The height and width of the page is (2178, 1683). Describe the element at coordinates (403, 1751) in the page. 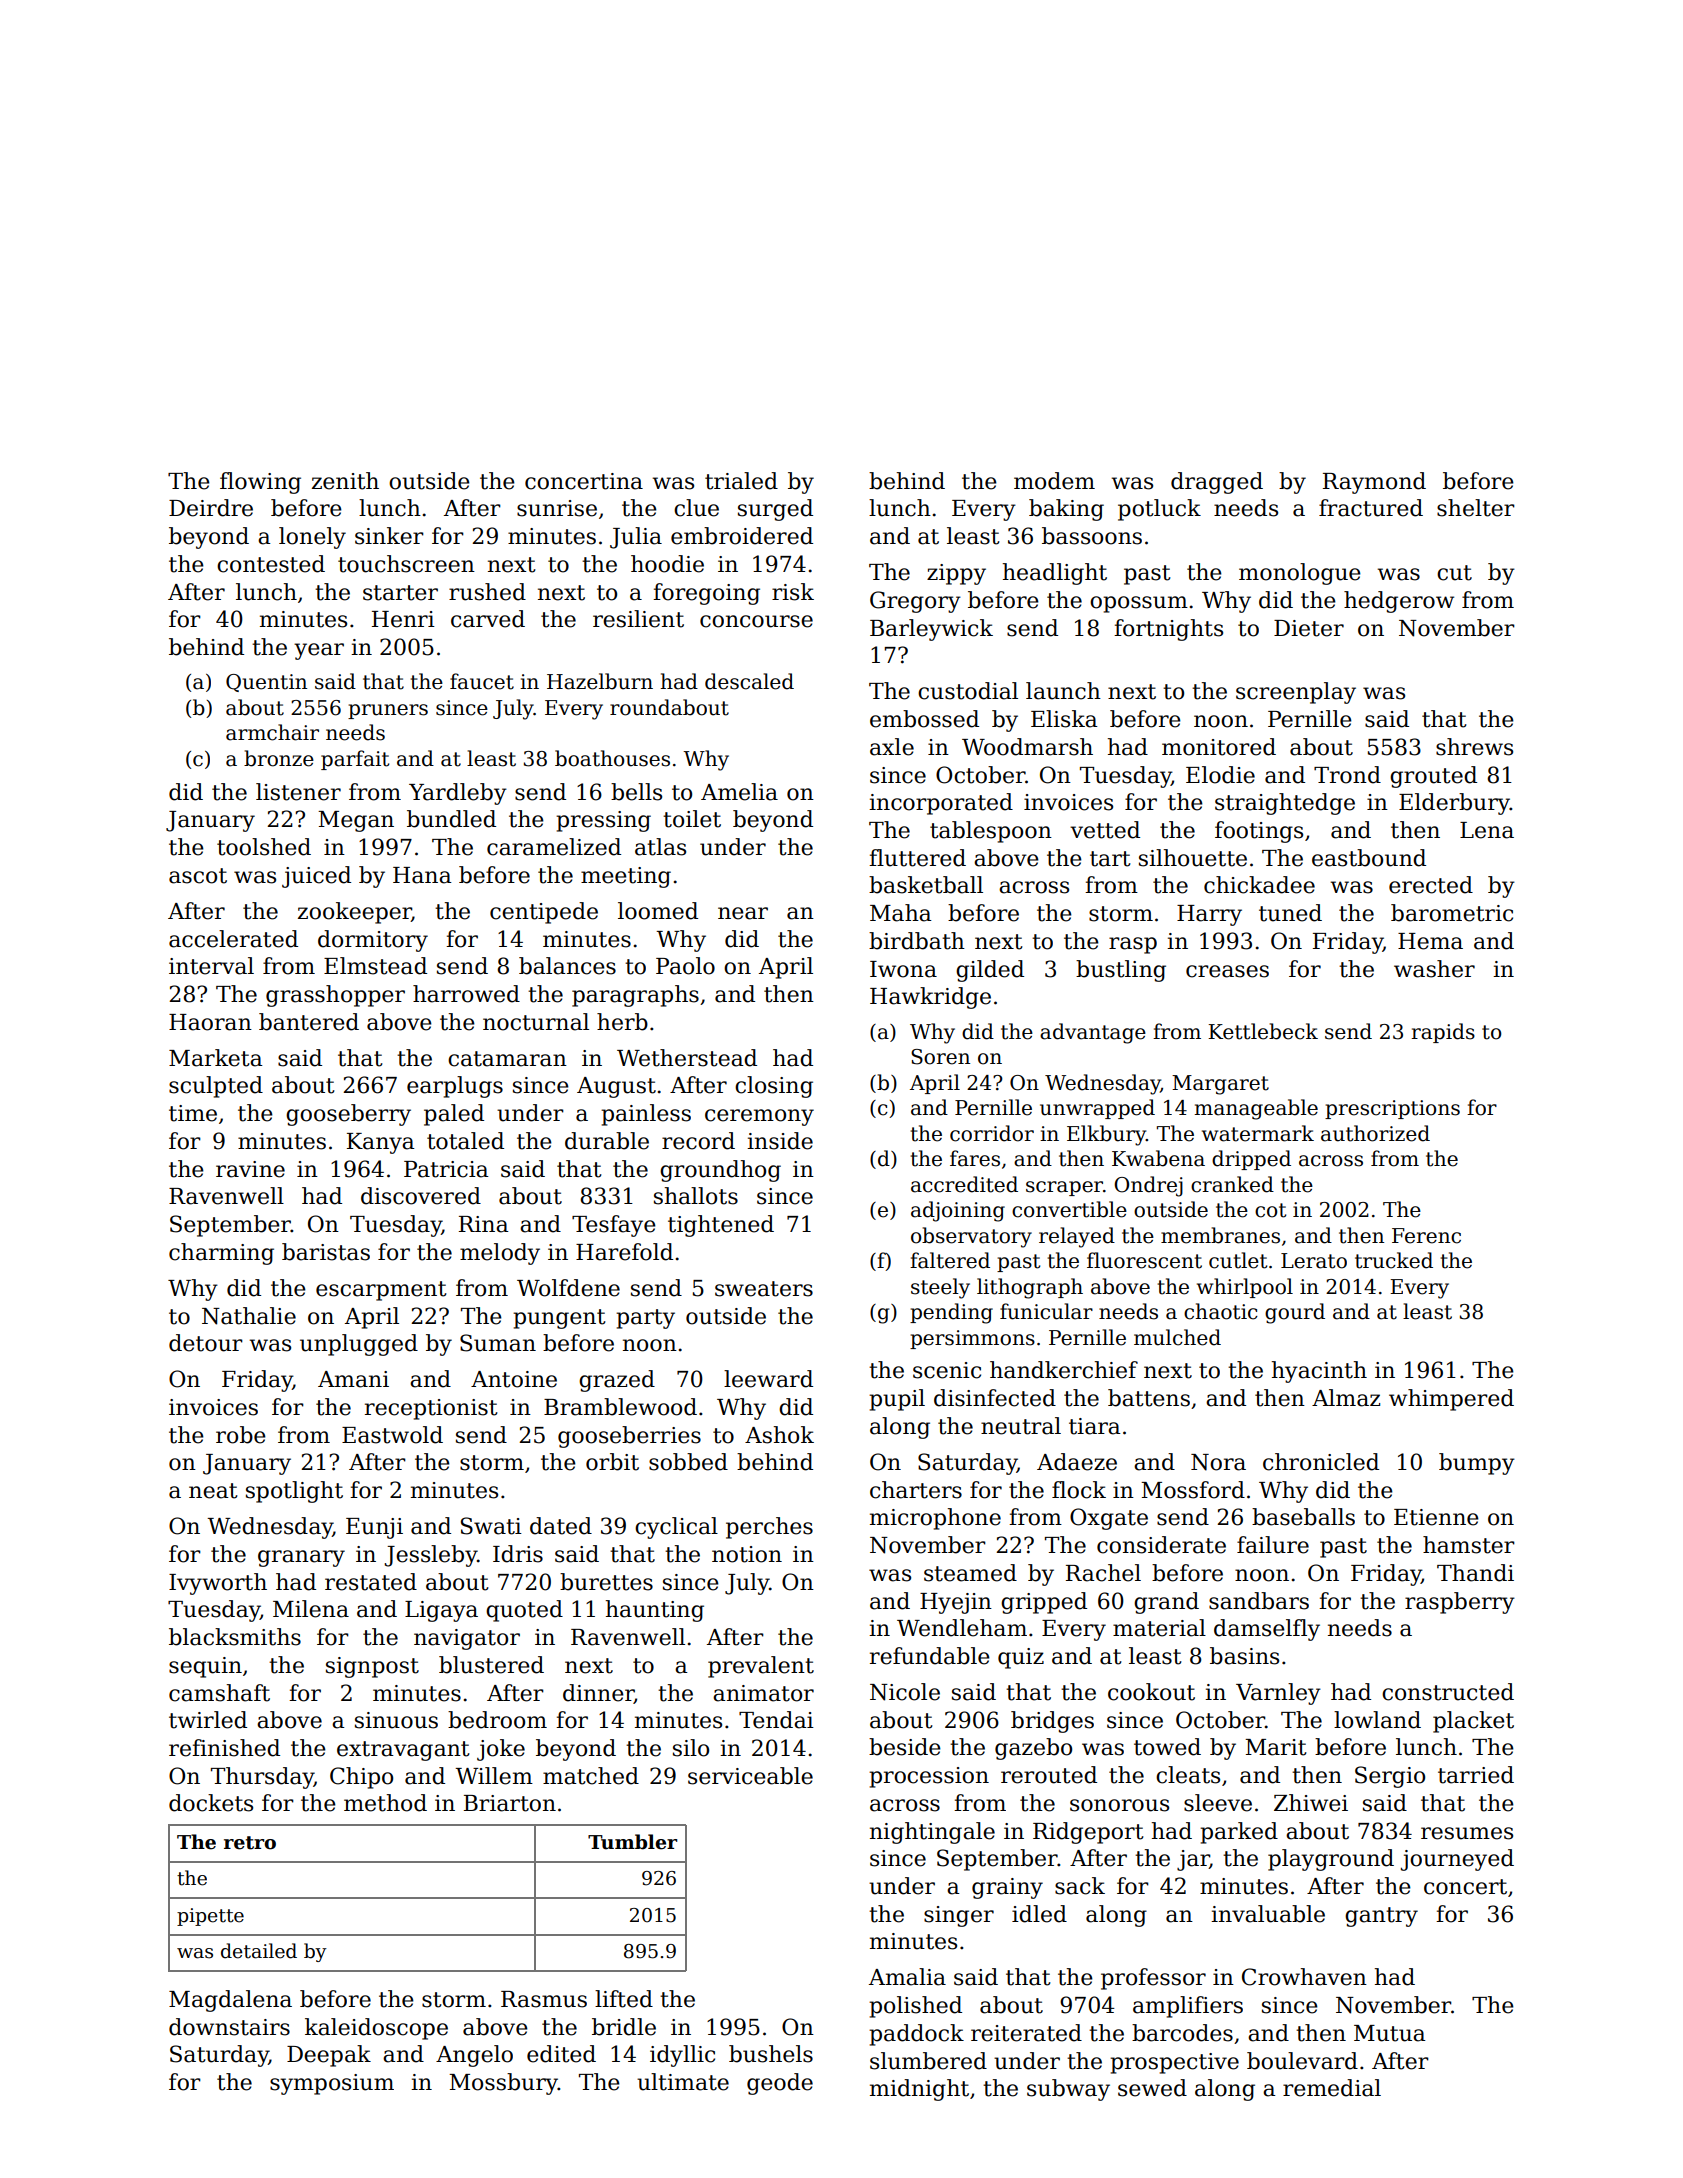

I see `extravagant` at that location.
